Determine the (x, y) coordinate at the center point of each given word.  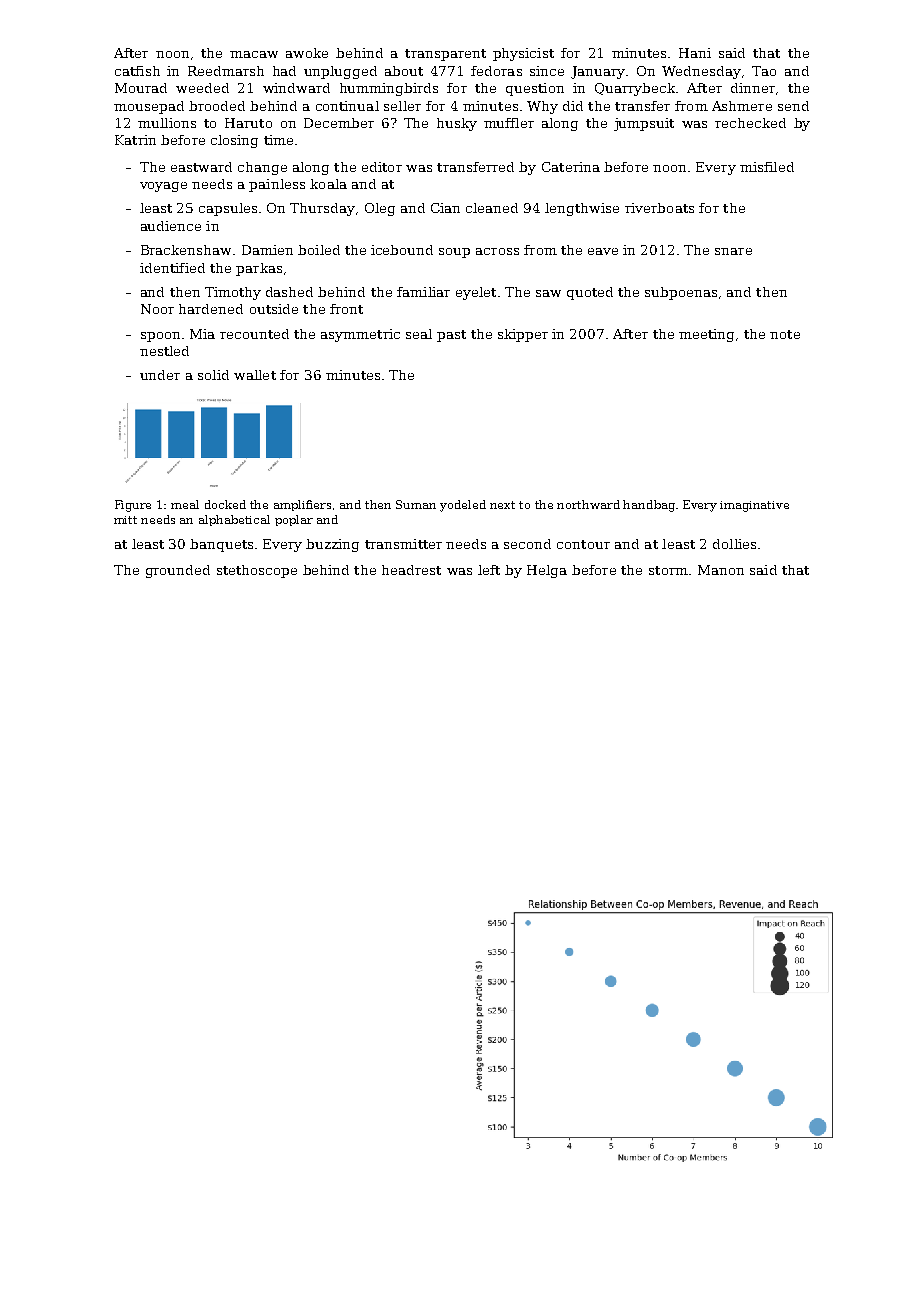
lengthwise (582, 209)
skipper (523, 335)
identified (172, 268)
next (502, 505)
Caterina (571, 167)
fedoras (496, 71)
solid (213, 375)
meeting (706, 335)
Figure (133, 506)
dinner (753, 88)
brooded (217, 106)
